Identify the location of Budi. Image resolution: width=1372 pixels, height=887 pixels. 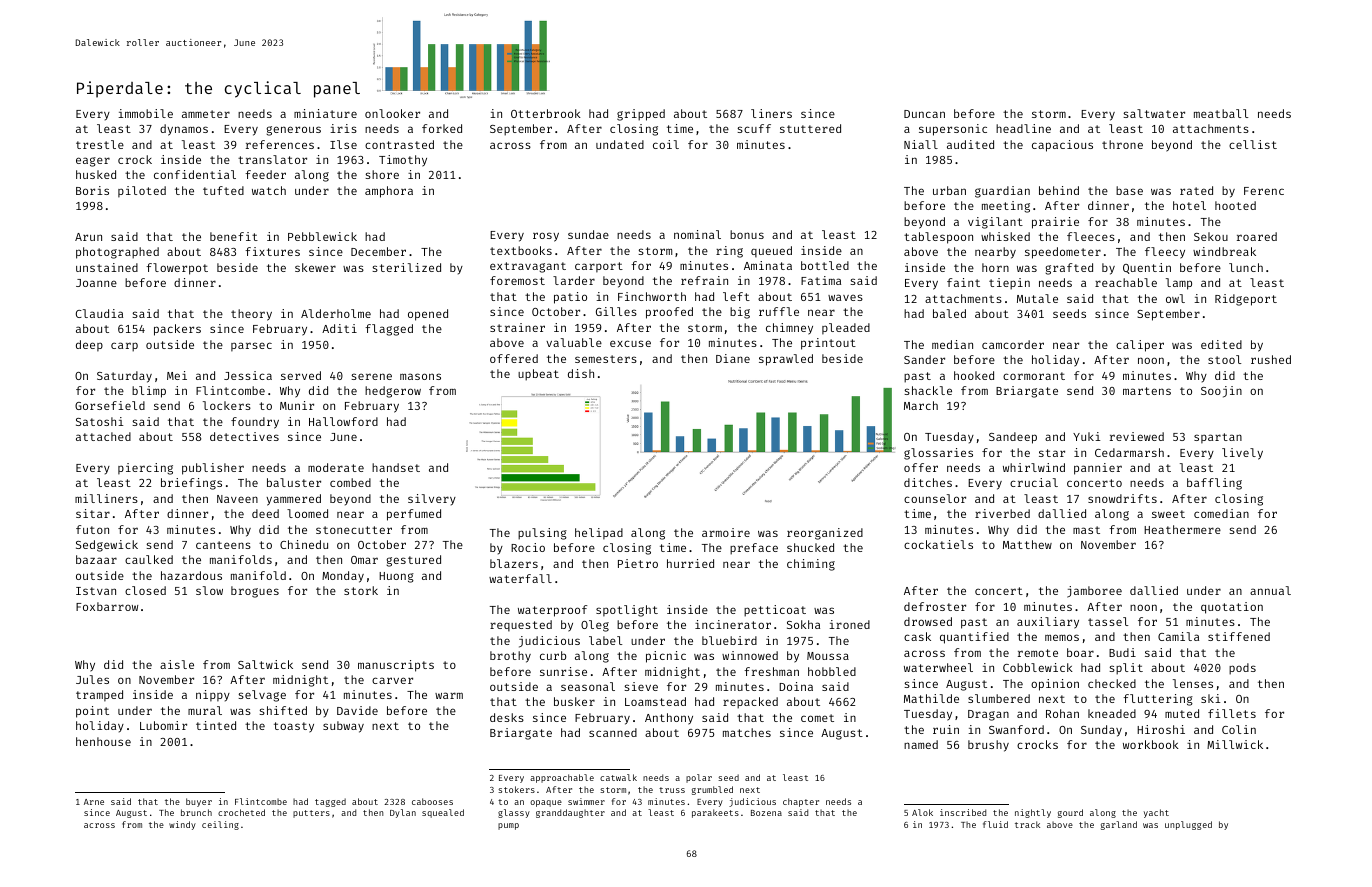
(1122, 652).
